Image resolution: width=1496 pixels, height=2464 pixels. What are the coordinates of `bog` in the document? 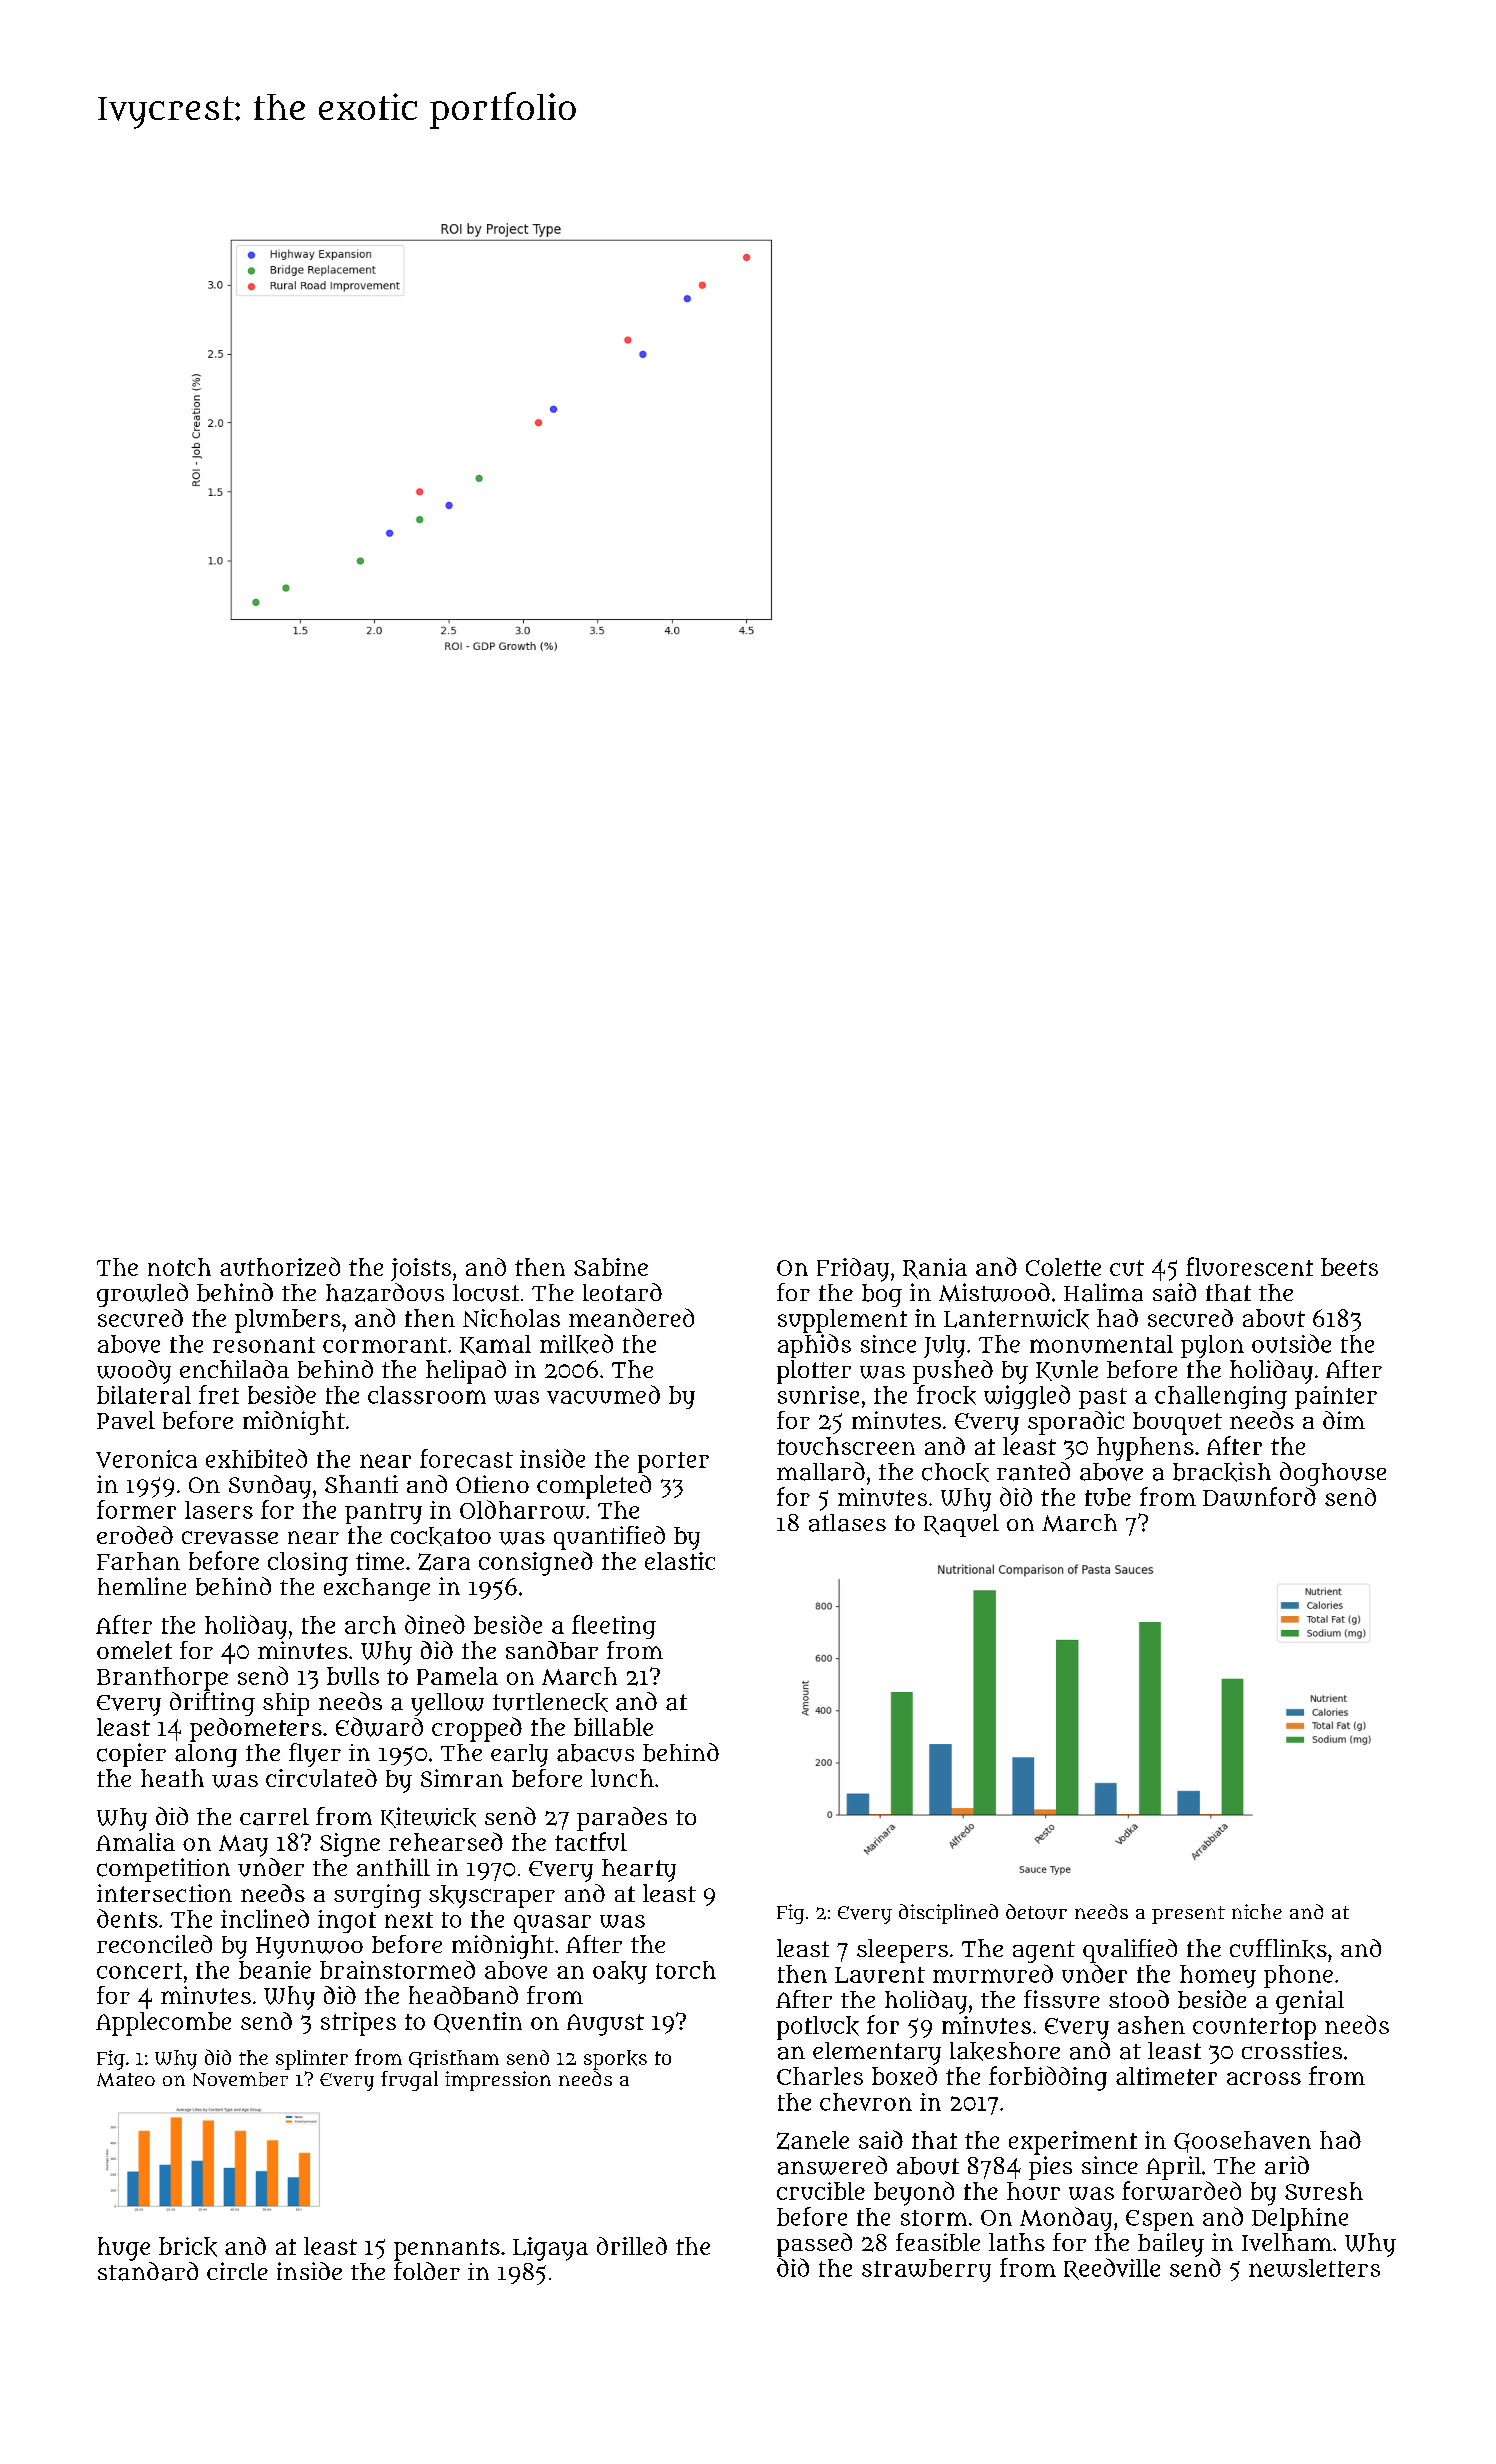 It's located at (882, 1295).
